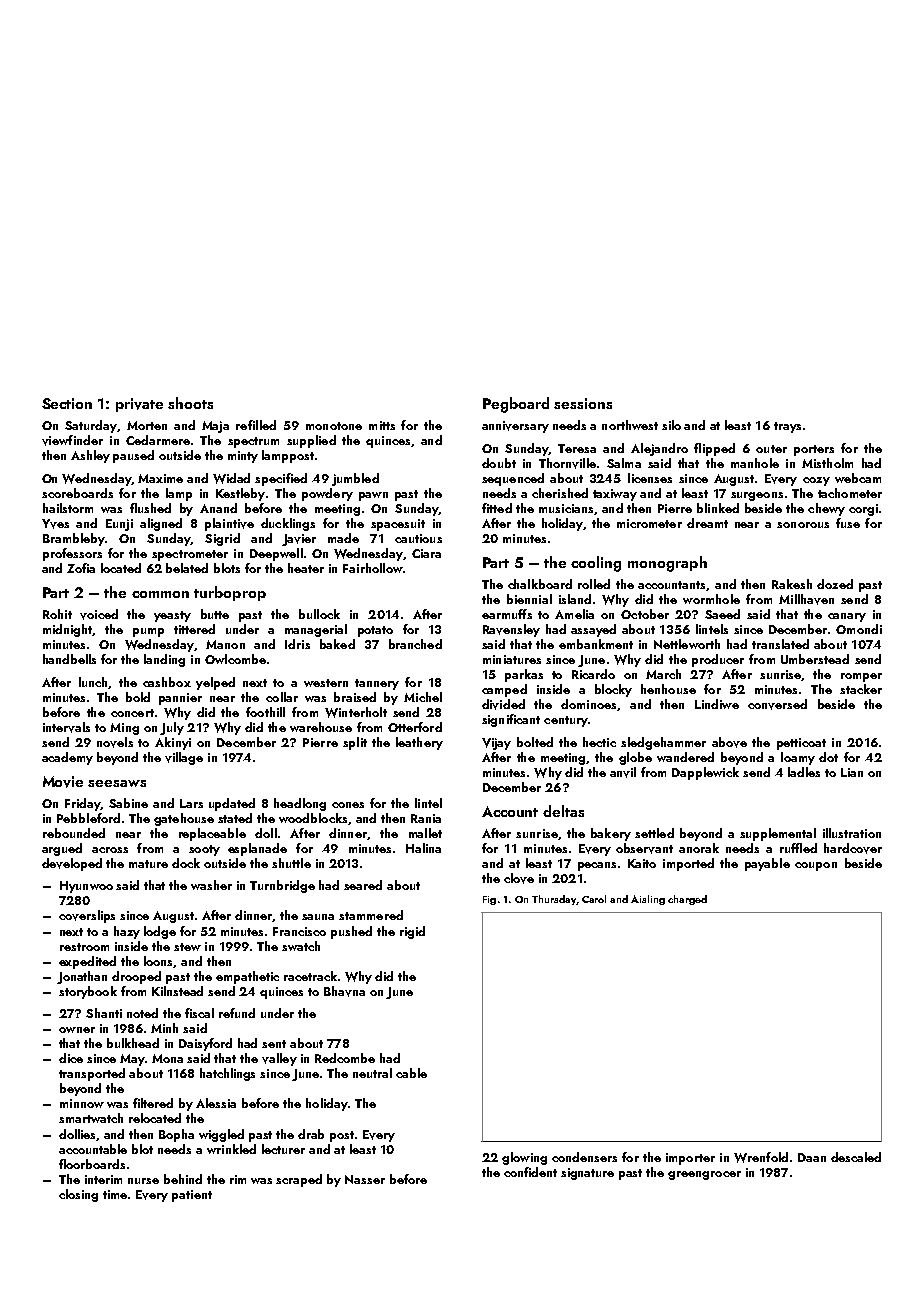 The width and height of the page is (924, 1308). Describe the element at coordinates (588, 704) in the page. I see `dominoes` at that location.
